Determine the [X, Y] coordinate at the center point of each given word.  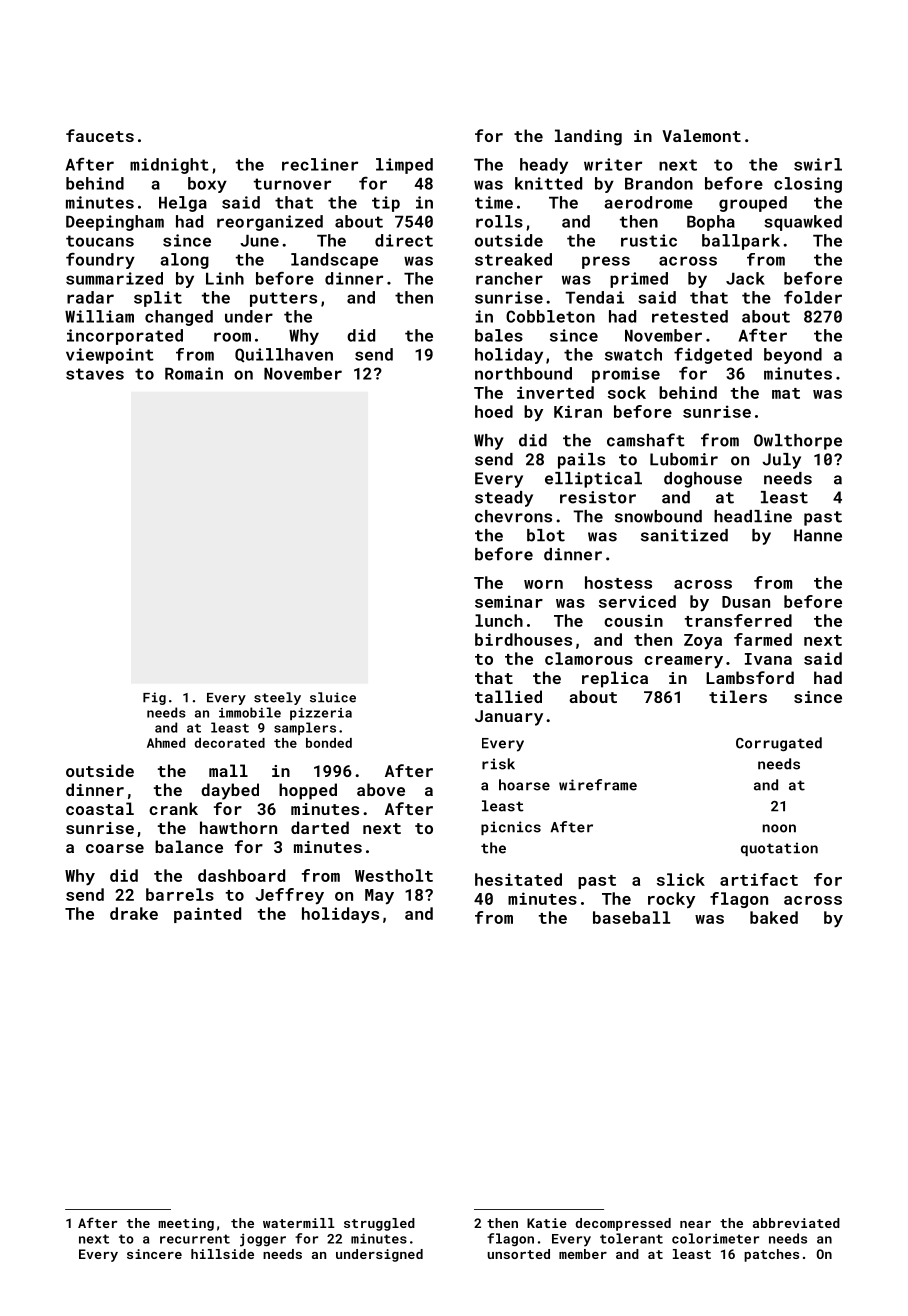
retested [690, 316]
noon [779, 828]
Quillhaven [284, 355]
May [379, 897]
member [583, 1254]
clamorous [589, 658]
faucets [100, 135]
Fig [154, 698]
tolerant [631, 1238]
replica [615, 679]
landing [588, 137]
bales [499, 335]
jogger [263, 1240]
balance [189, 846]
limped [404, 166]
